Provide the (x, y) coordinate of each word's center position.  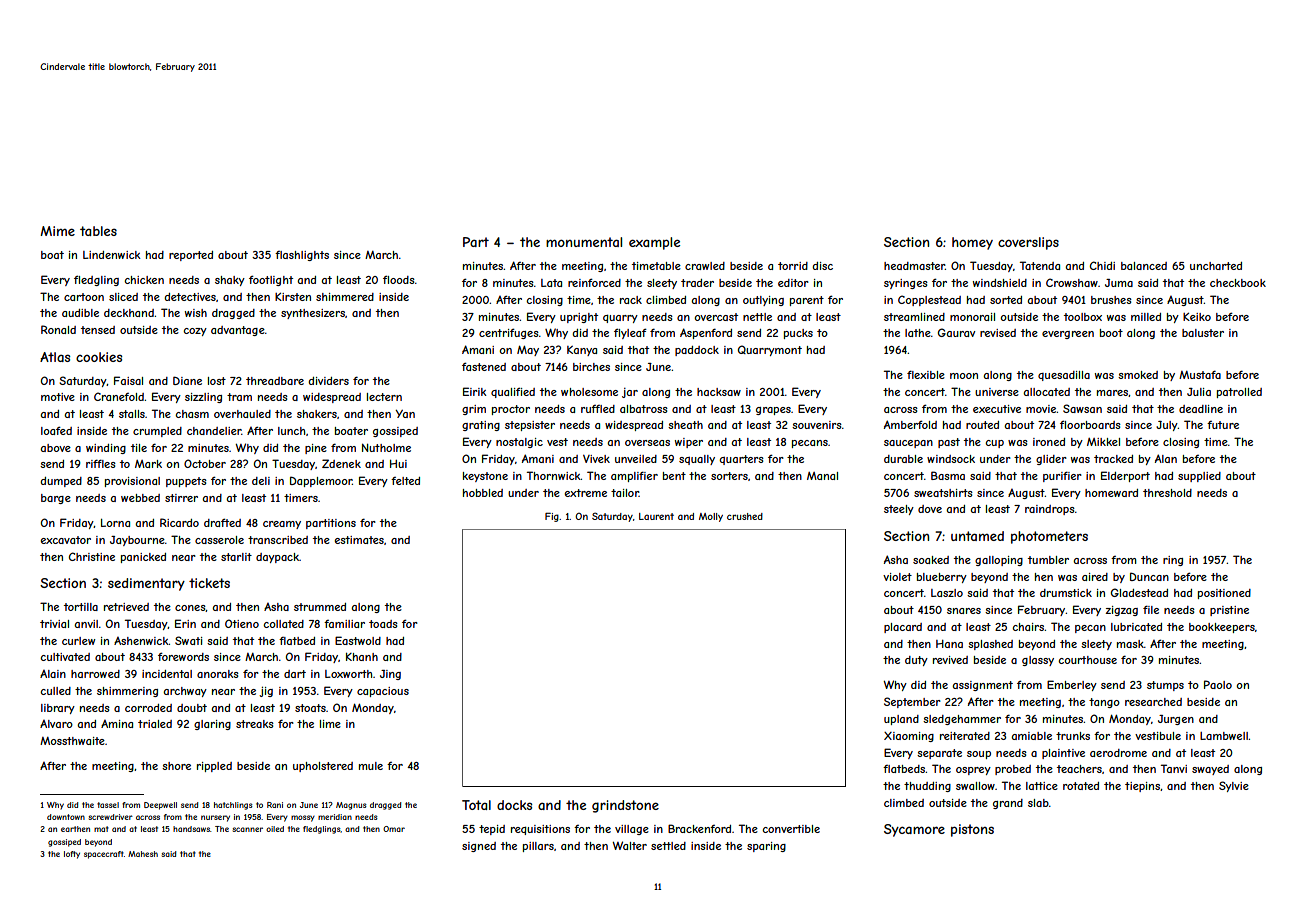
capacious (383, 692)
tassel (108, 805)
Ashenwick (141, 641)
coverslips (1028, 243)
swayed (1210, 770)
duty (916, 661)
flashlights (302, 256)
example (654, 243)
